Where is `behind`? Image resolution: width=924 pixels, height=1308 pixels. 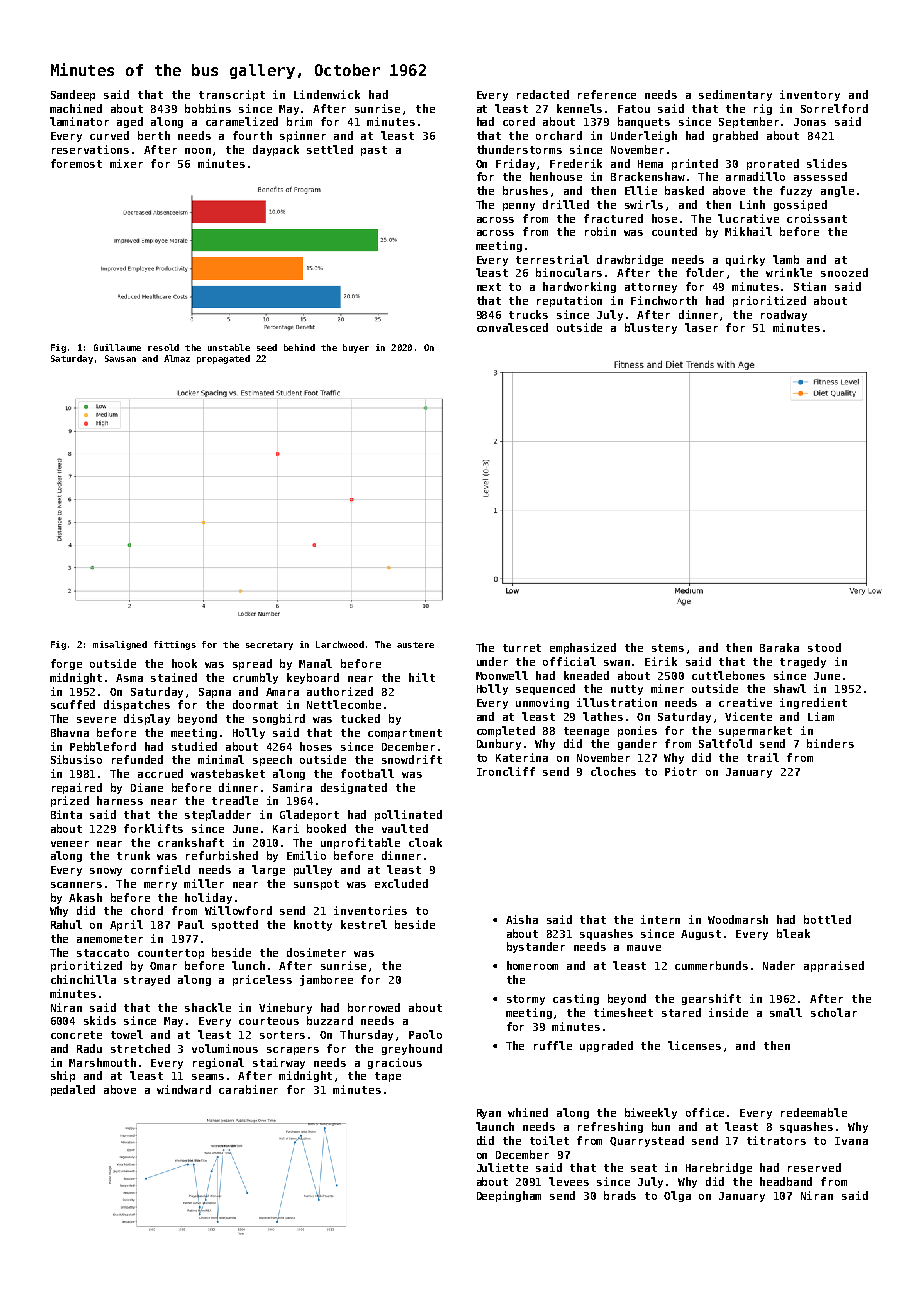
behind is located at coordinates (299, 347).
